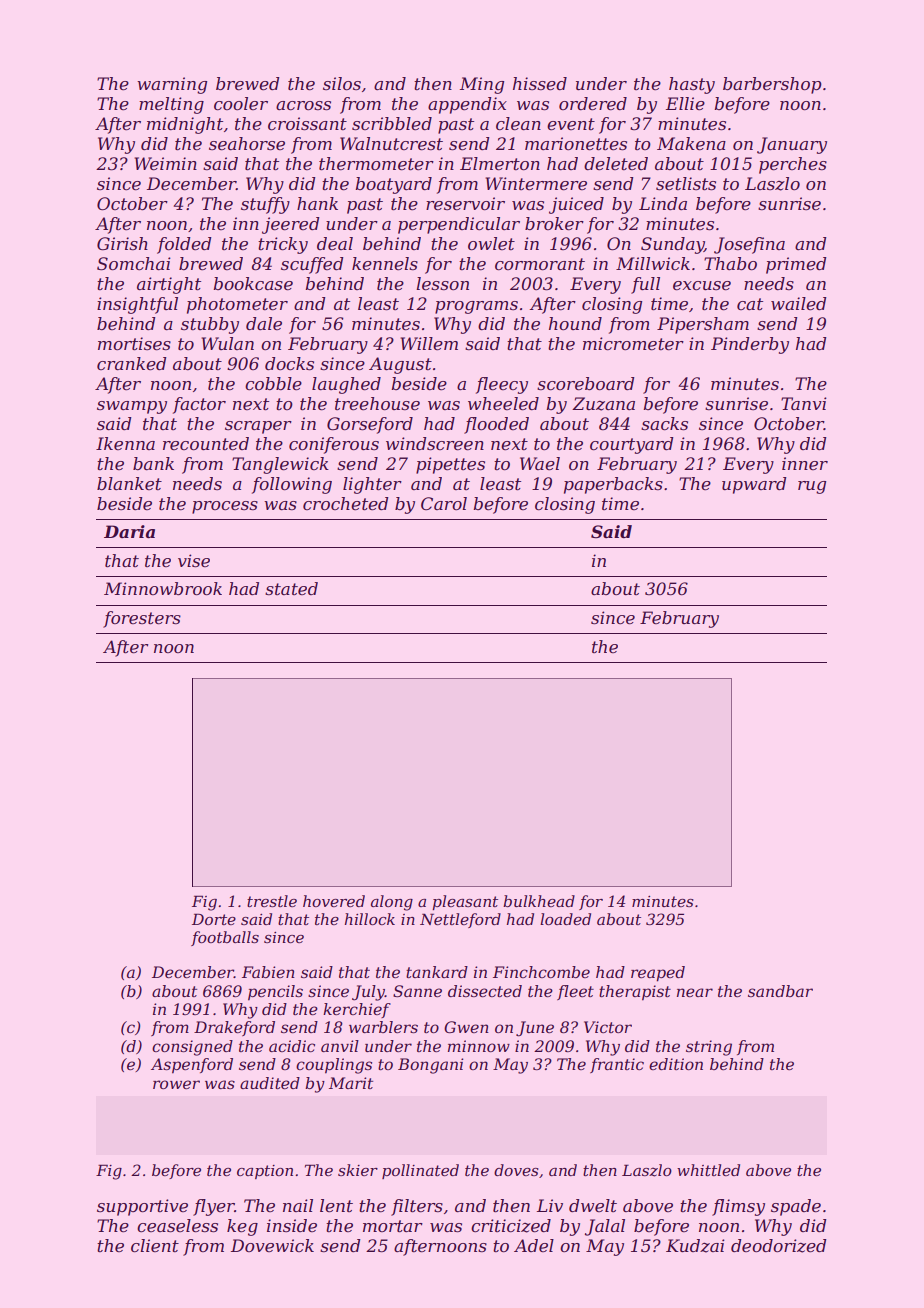  Describe the element at coordinates (534, 1245) in the screenshot. I see `Adel` at that location.
